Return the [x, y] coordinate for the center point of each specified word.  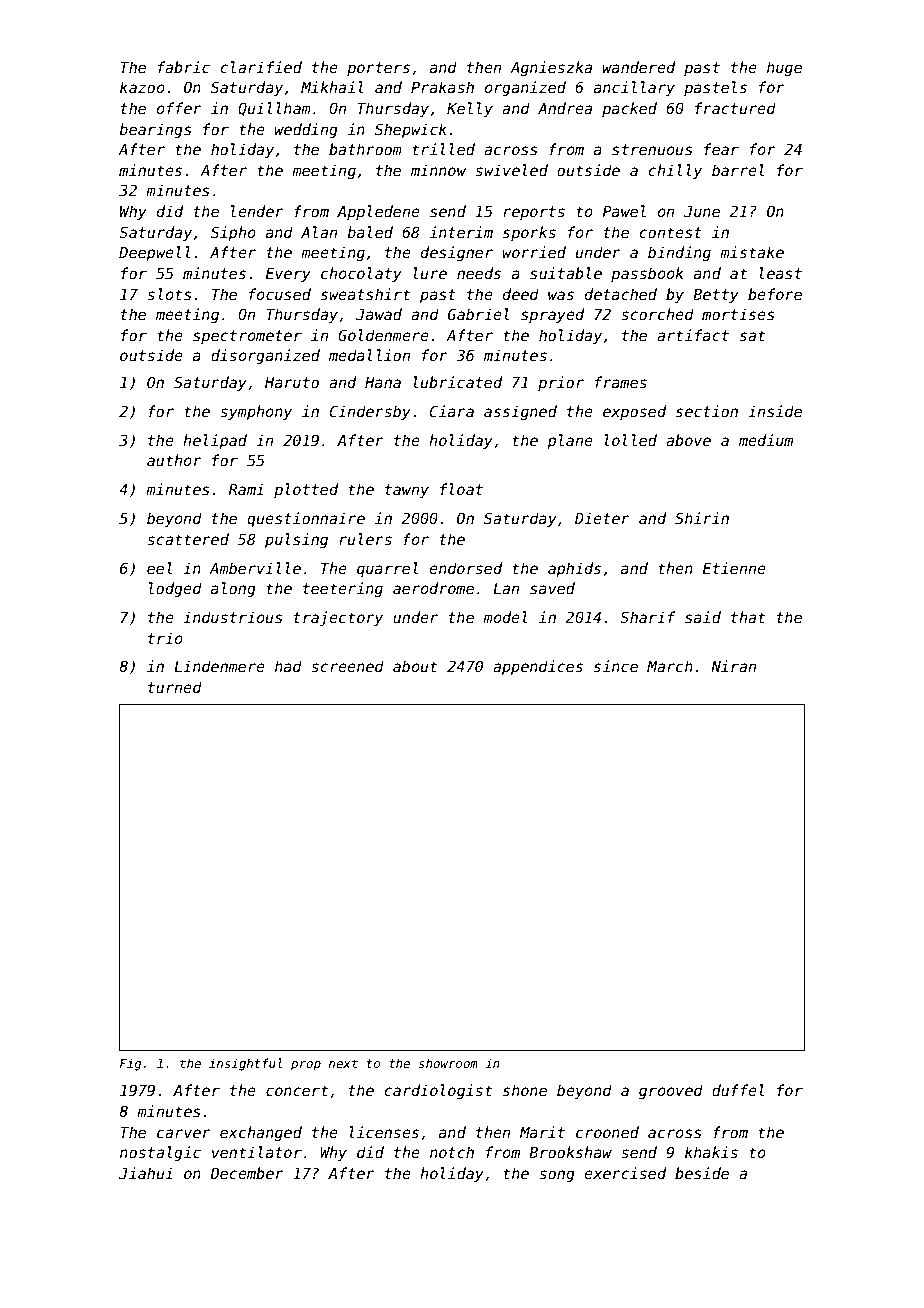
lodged [175, 589]
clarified [261, 67]
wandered [639, 67]
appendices [538, 667]
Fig [130, 1064]
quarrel [387, 569]
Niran [733, 666]
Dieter [602, 518]
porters [378, 69]
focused [280, 294]
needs [479, 273]
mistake [752, 252]
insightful [246, 1064]
